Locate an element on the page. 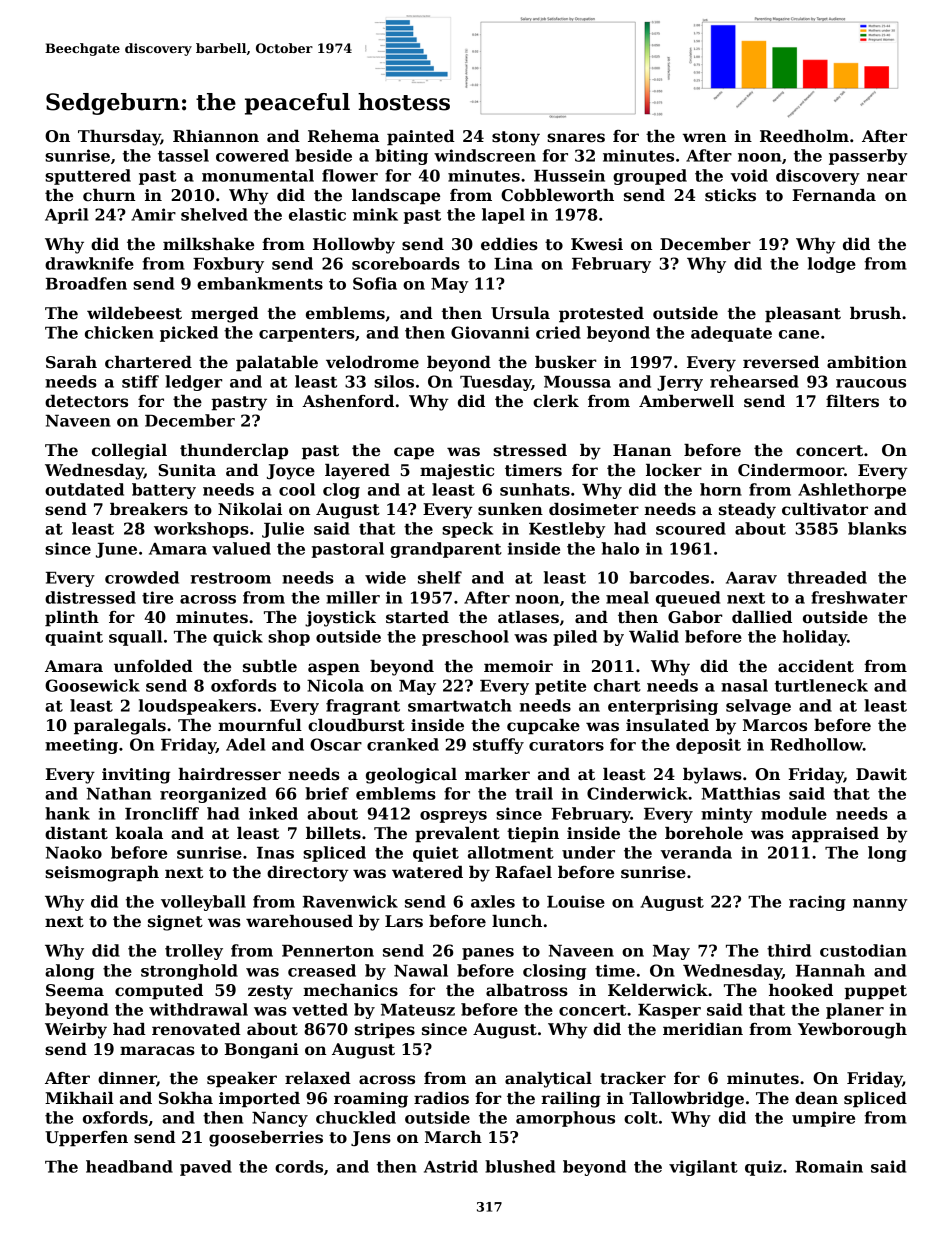  filters is located at coordinates (852, 401).
